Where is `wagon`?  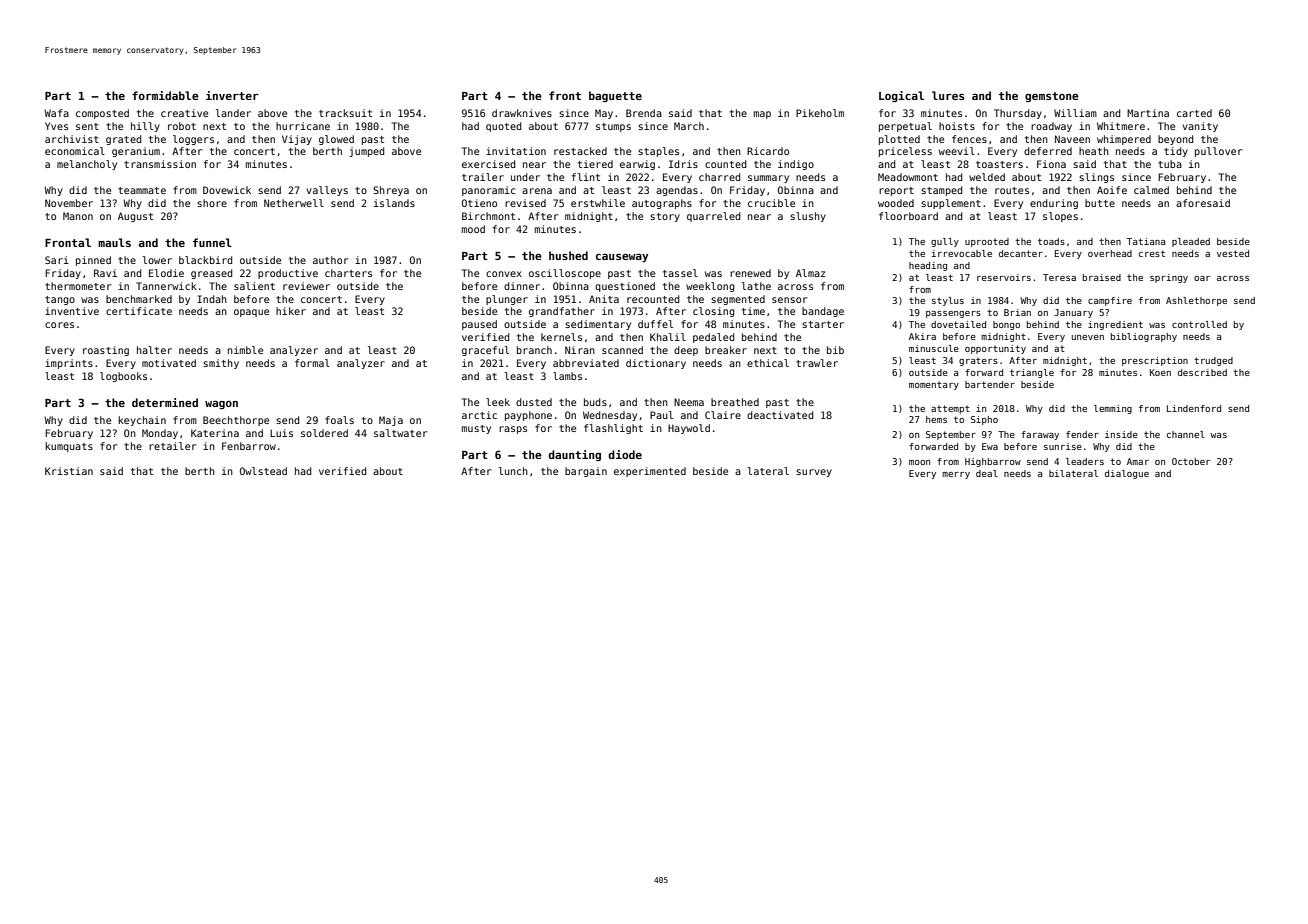
wagon is located at coordinates (221, 404).
